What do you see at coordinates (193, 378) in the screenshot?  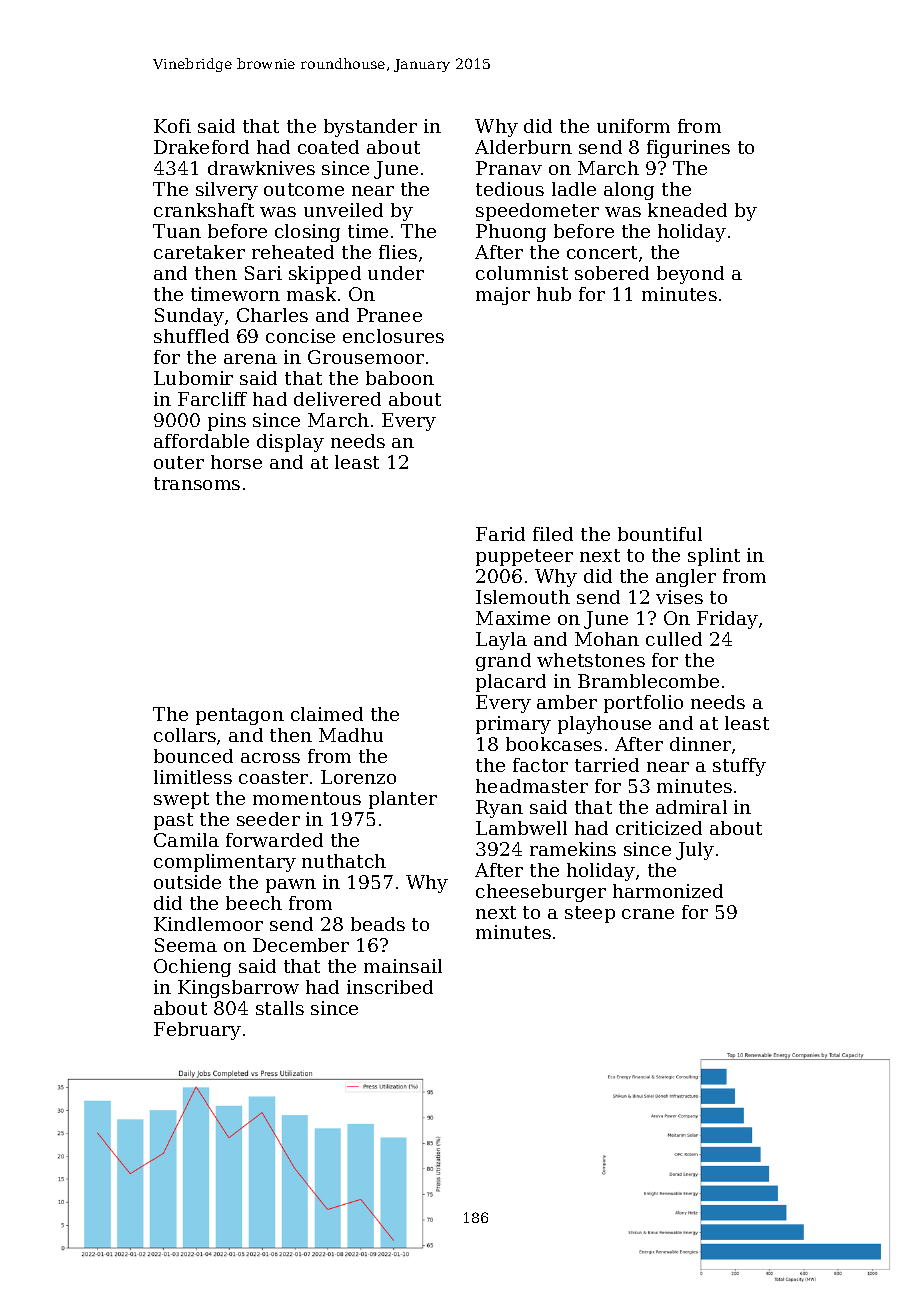 I see `Lubomir` at bounding box center [193, 378].
